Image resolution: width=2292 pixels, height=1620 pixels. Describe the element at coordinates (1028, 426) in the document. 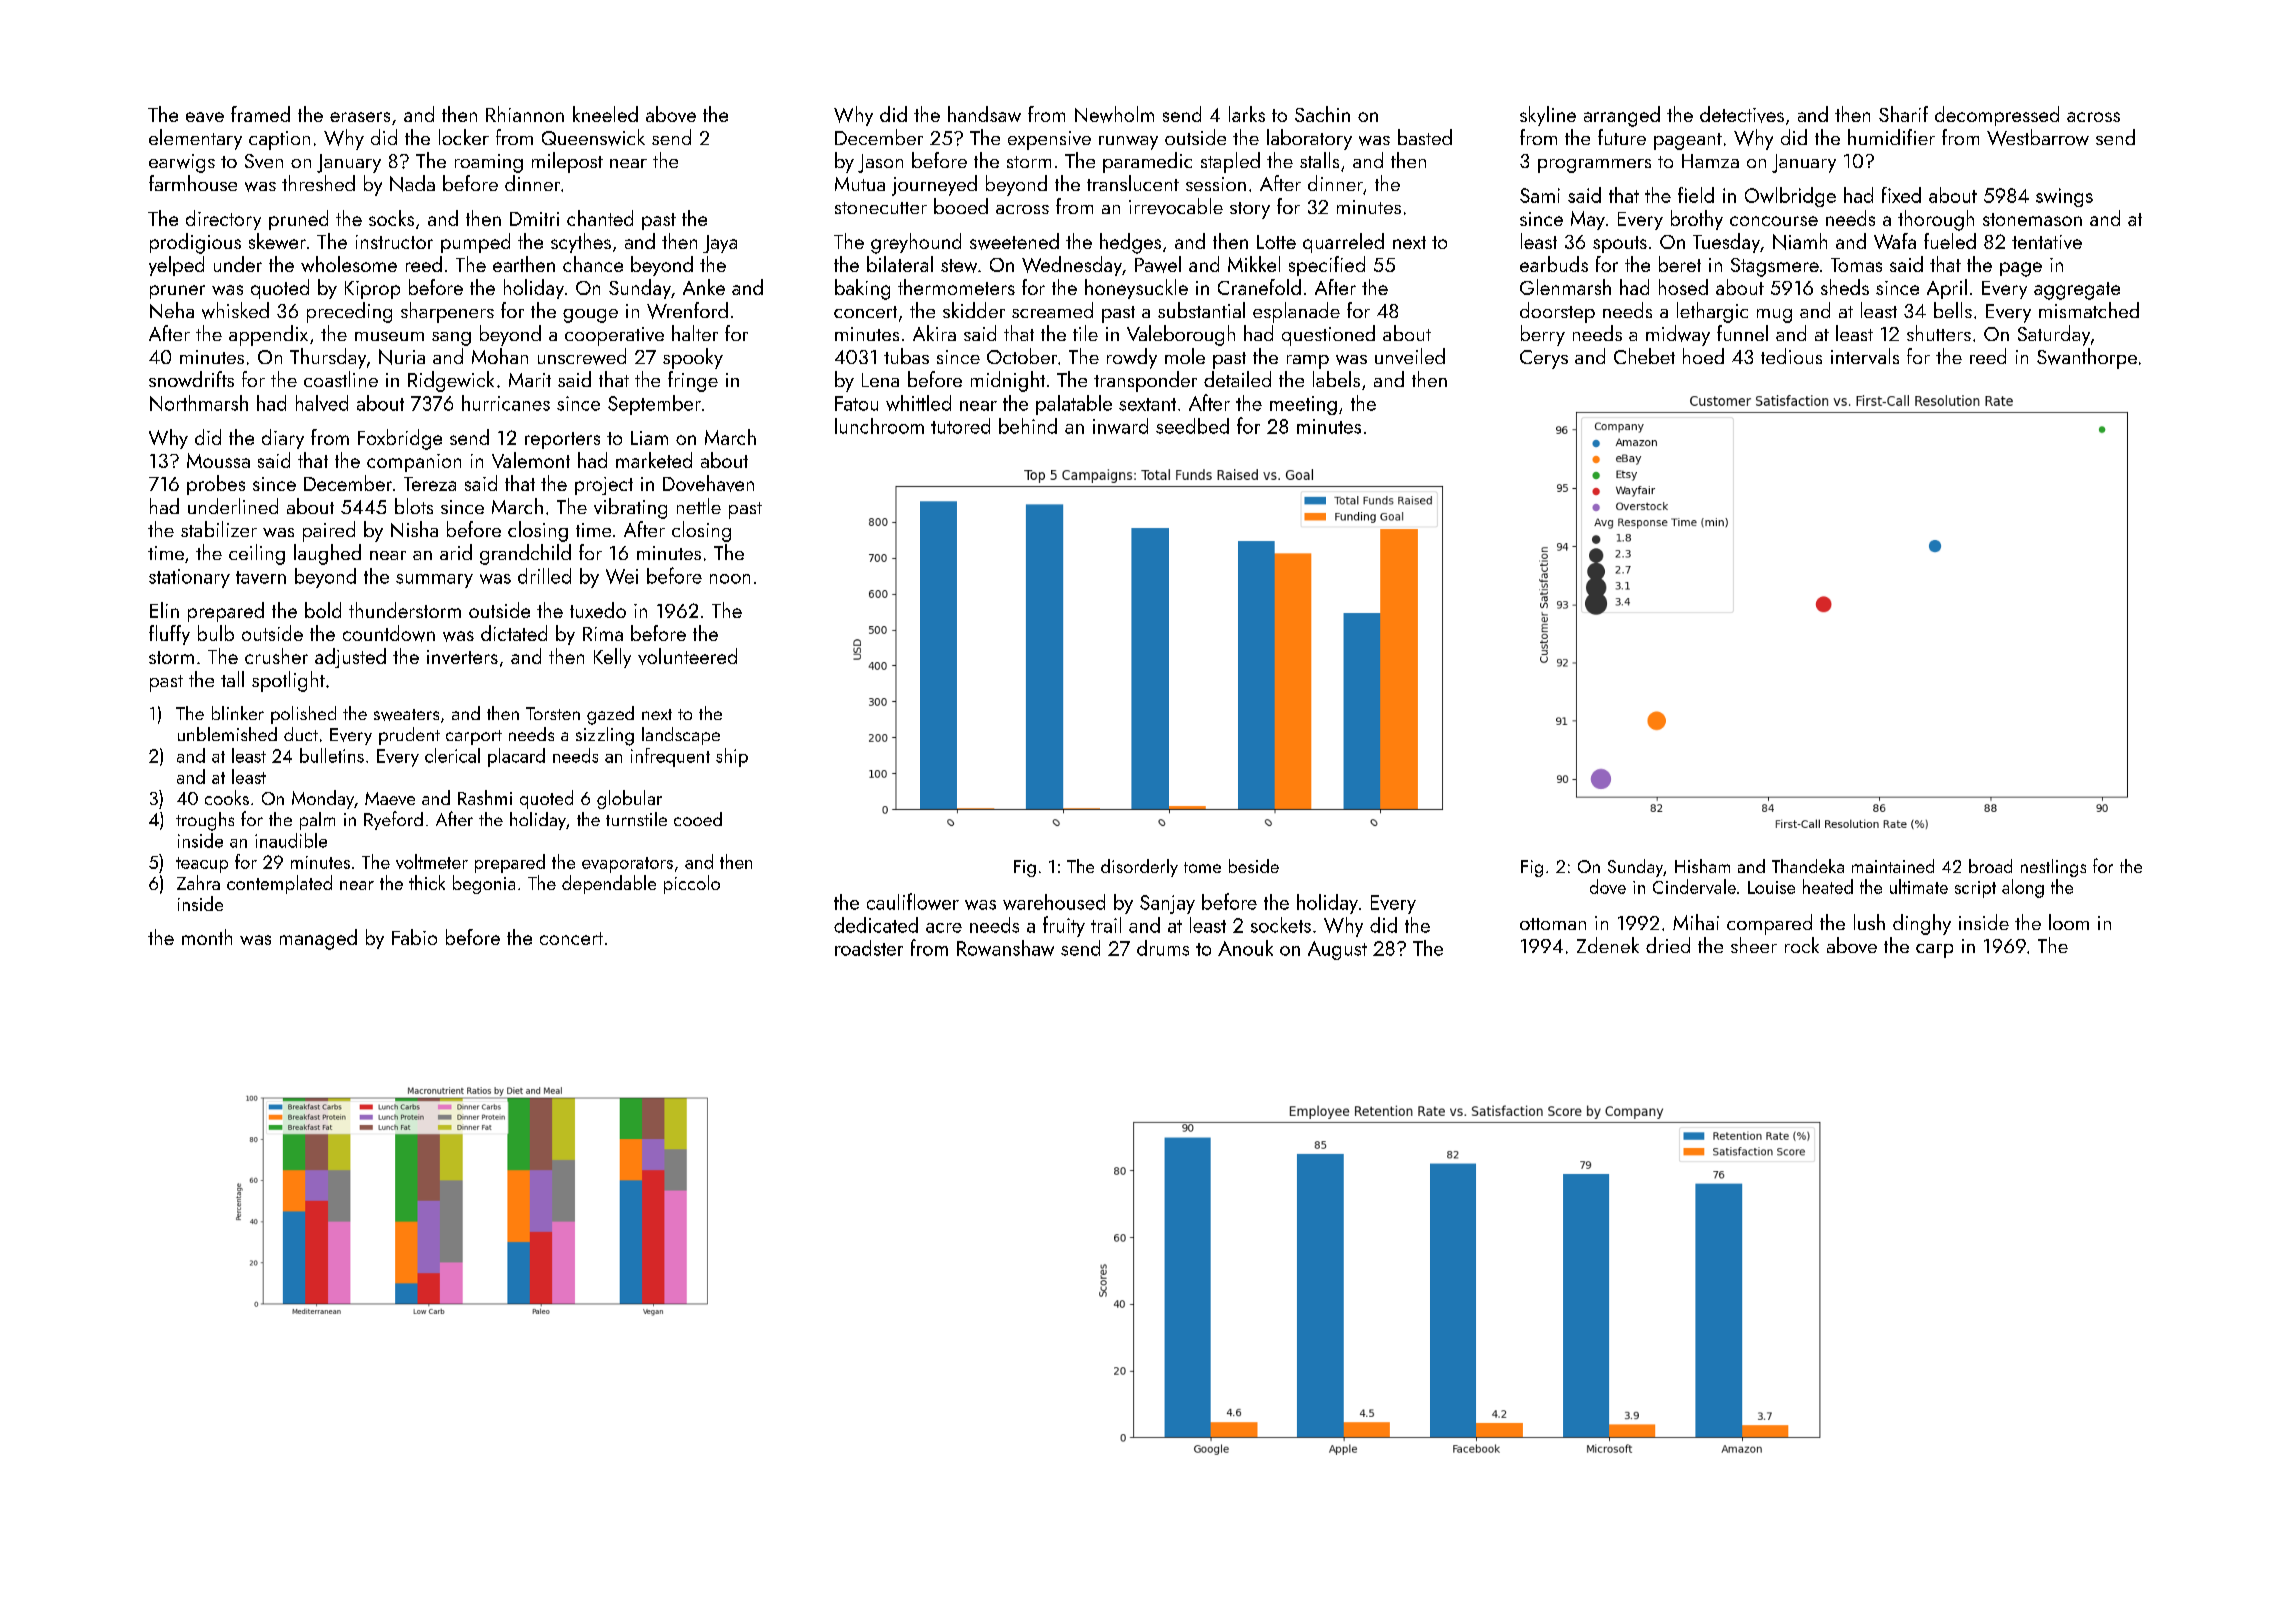

I see `behind` at that location.
